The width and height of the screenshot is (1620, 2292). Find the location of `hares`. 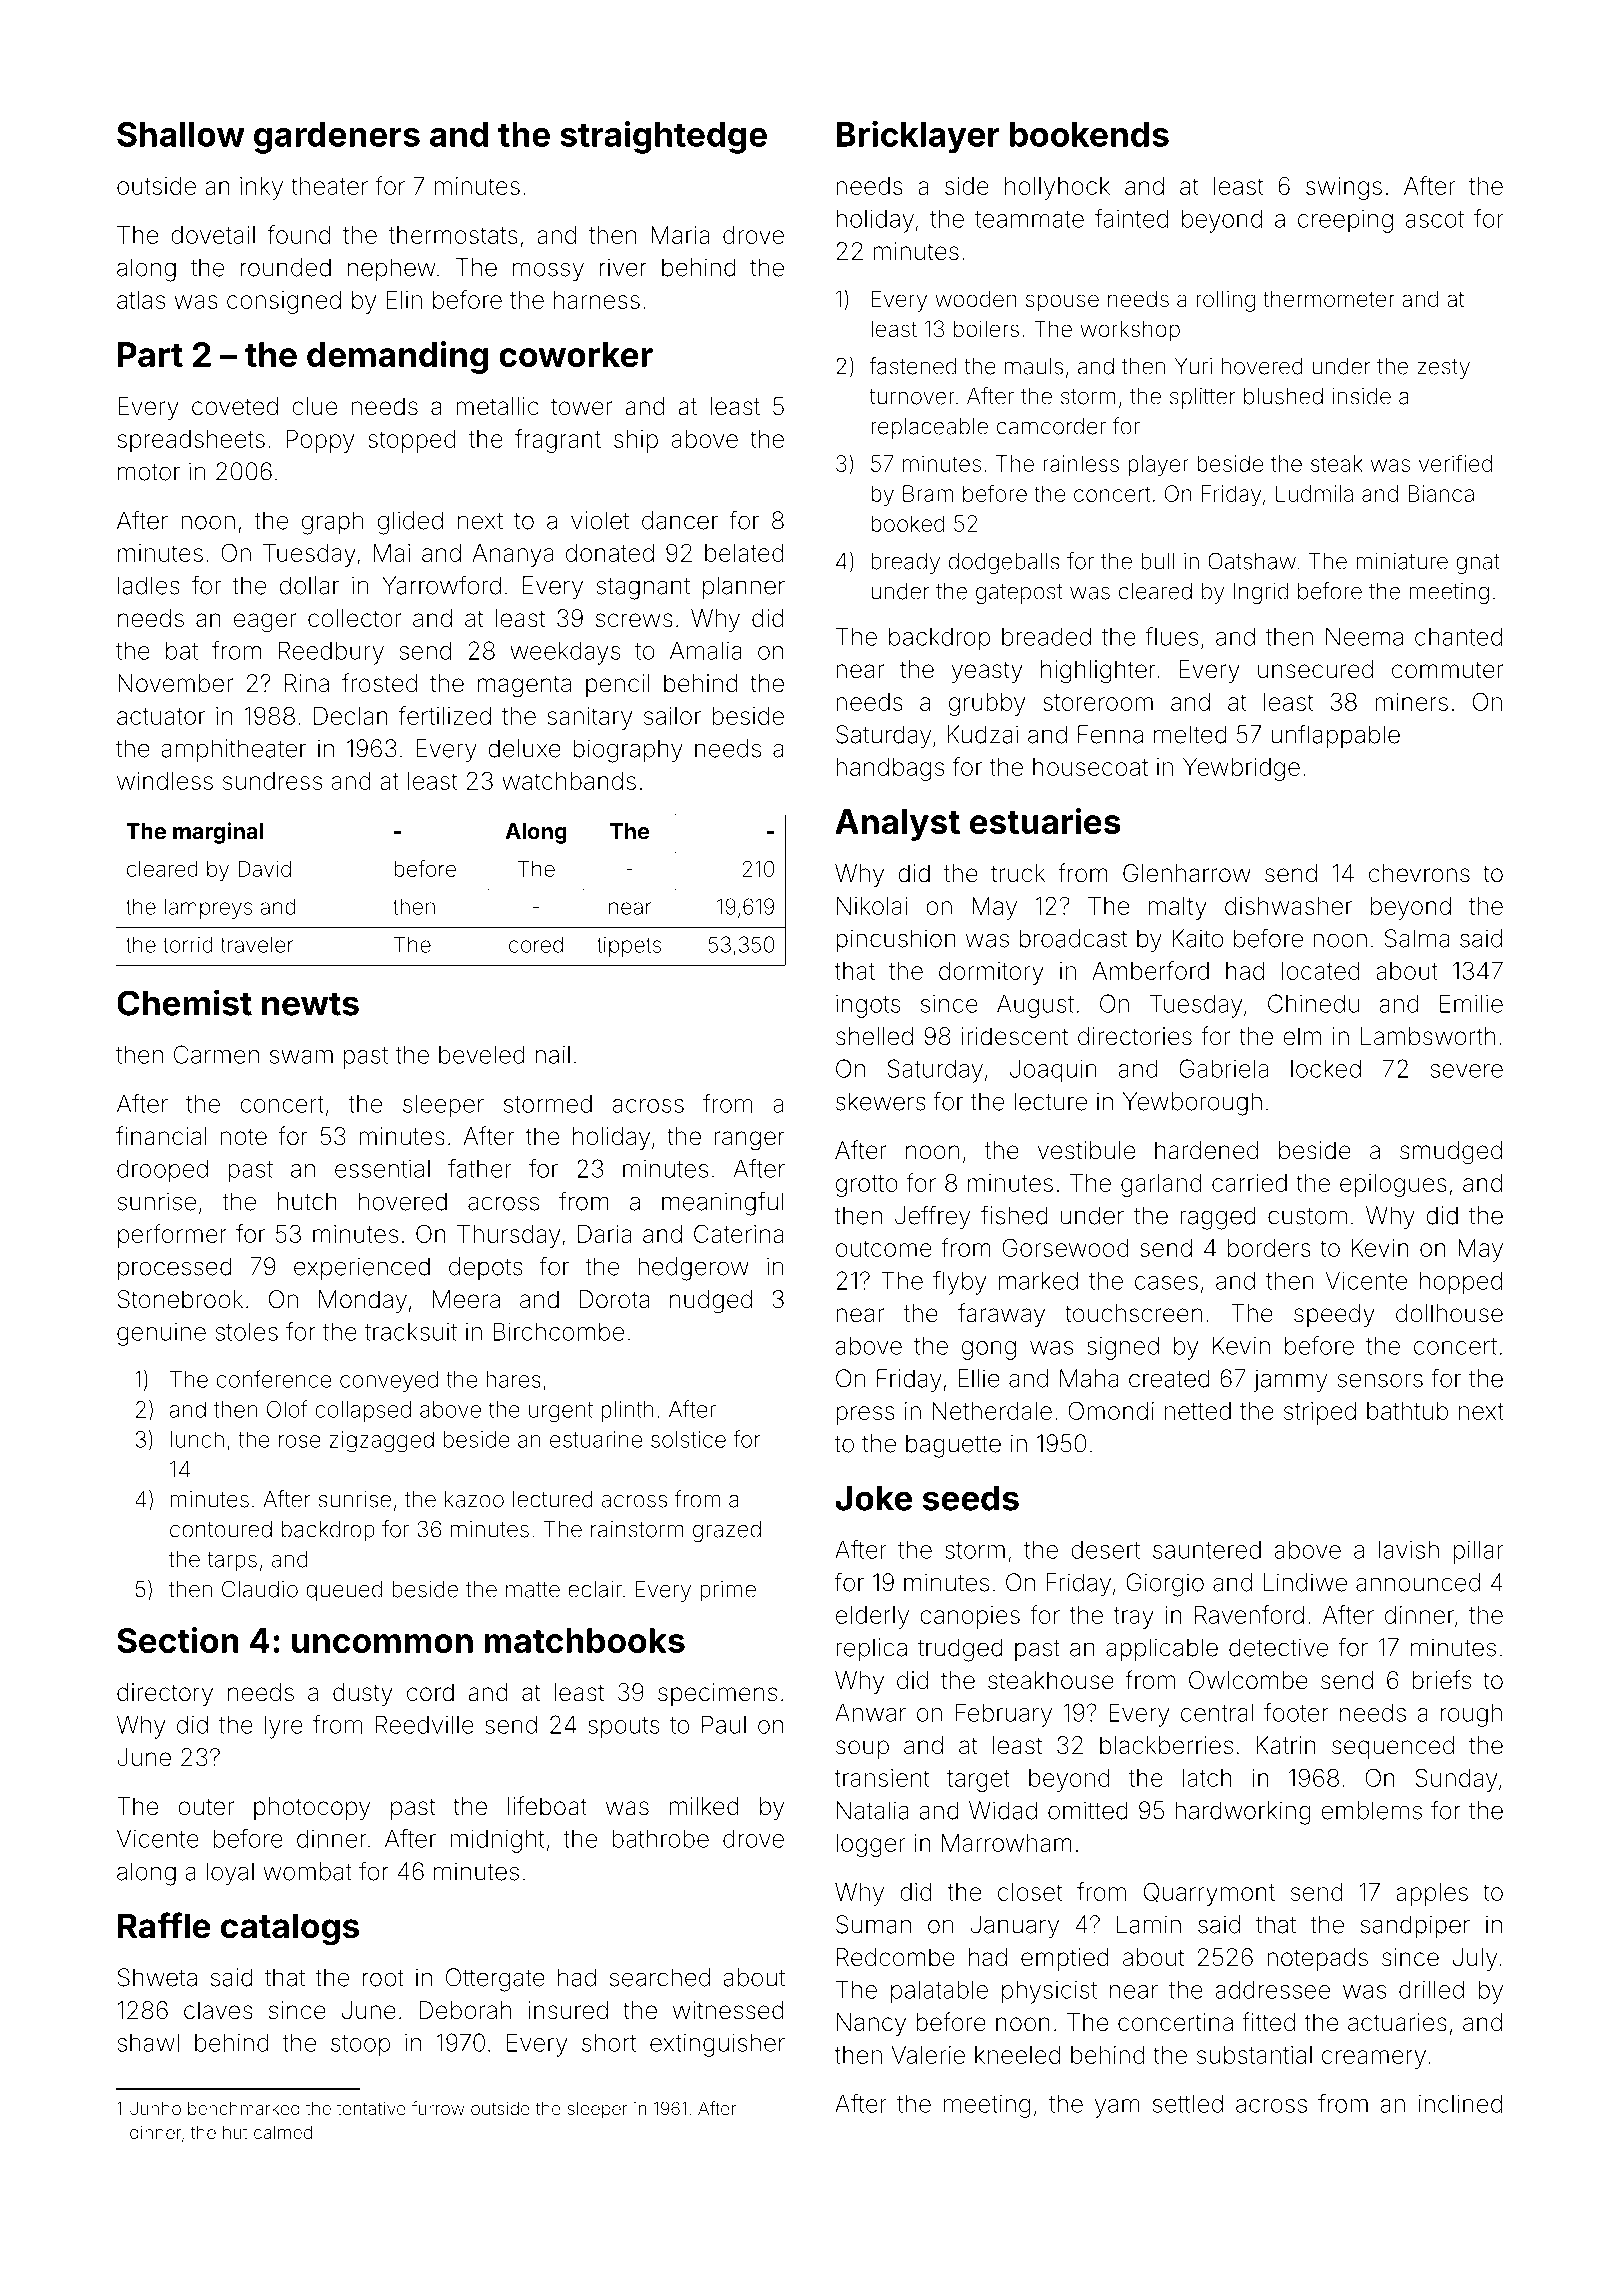

hares is located at coordinates (514, 1379).
